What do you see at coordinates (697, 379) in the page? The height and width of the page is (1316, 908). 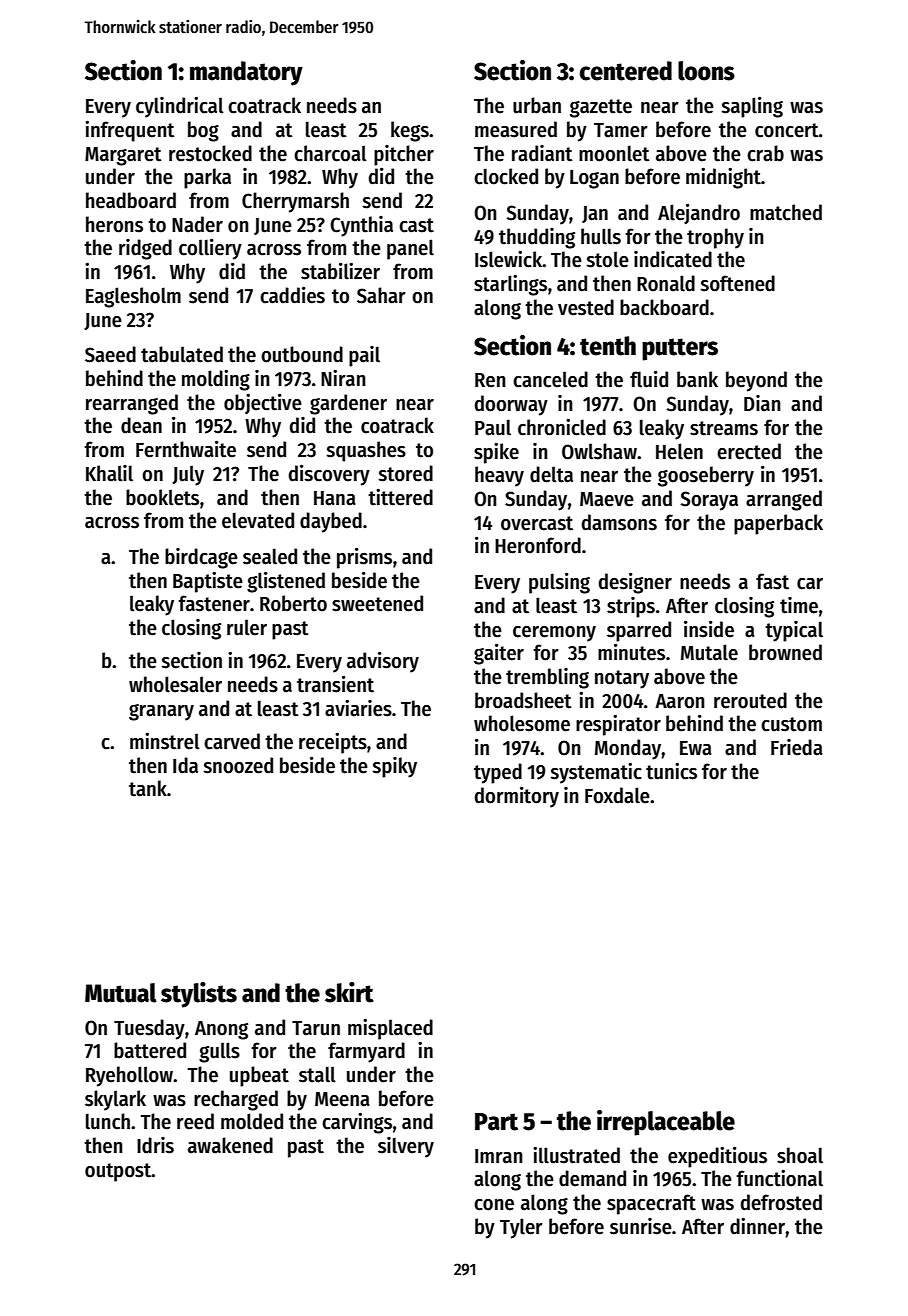 I see `bank` at bounding box center [697, 379].
